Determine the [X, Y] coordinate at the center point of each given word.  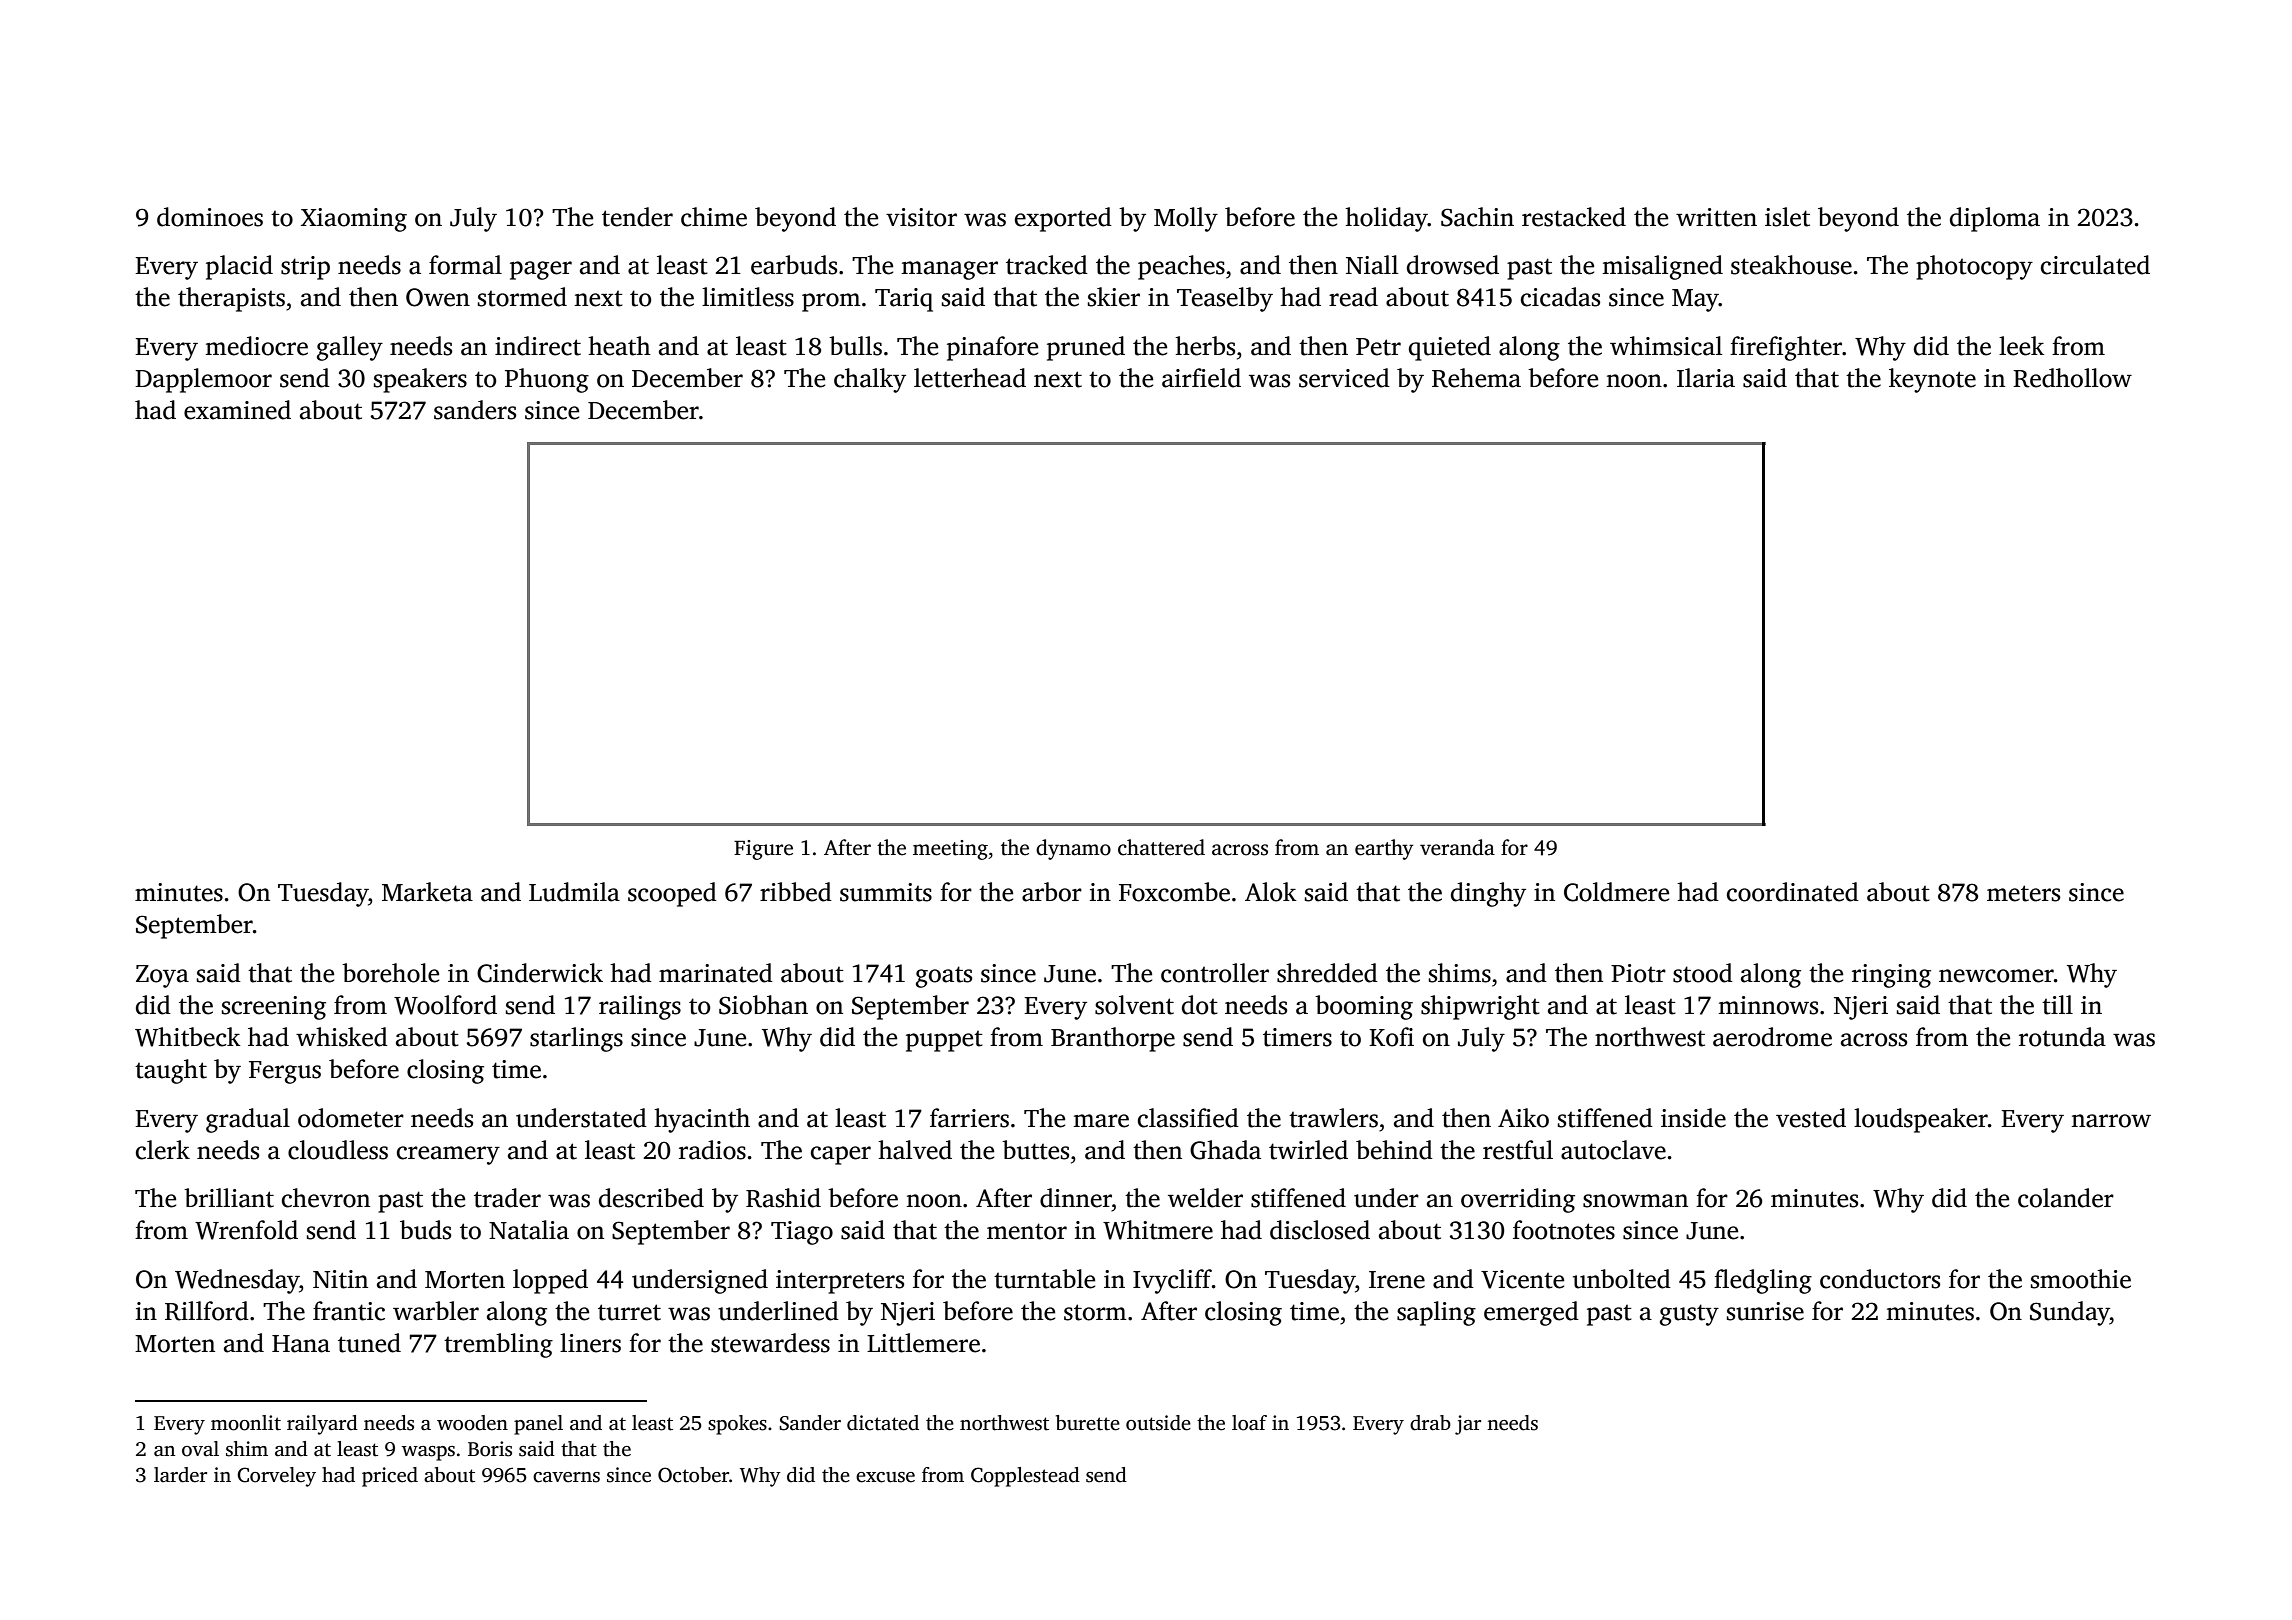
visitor [921, 217]
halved [915, 1150]
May [1695, 300]
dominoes [210, 217]
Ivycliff [1172, 1281]
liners [590, 1343]
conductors [1880, 1279]
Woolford [445, 1005]
